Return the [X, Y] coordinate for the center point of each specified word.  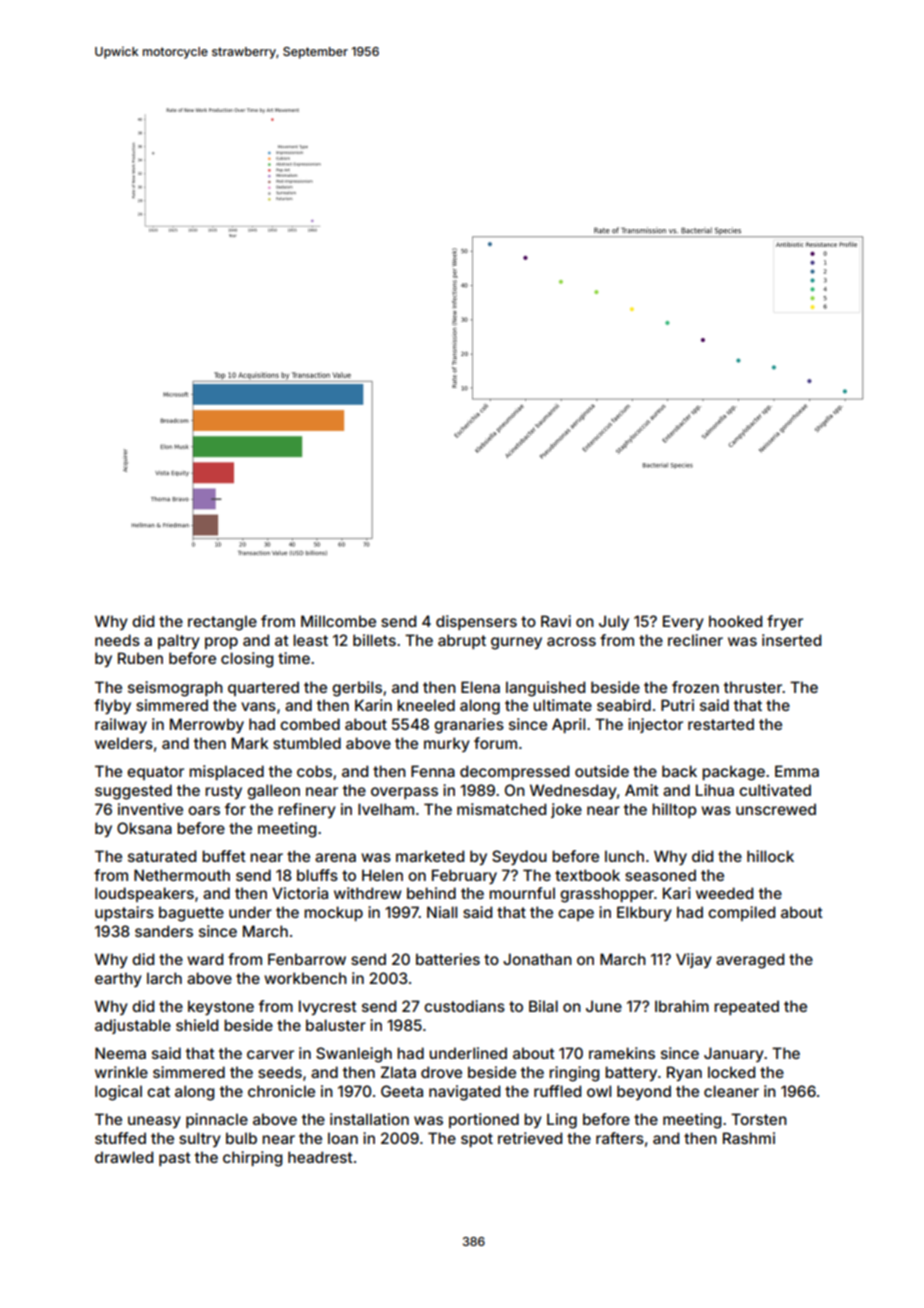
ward [205, 959]
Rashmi [749, 1138]
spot [477, 1140]
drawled [124, 1157]
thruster [753, 687]
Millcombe [338, 621]
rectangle [222, 623]
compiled [741, 913]
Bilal [543, 1006]
